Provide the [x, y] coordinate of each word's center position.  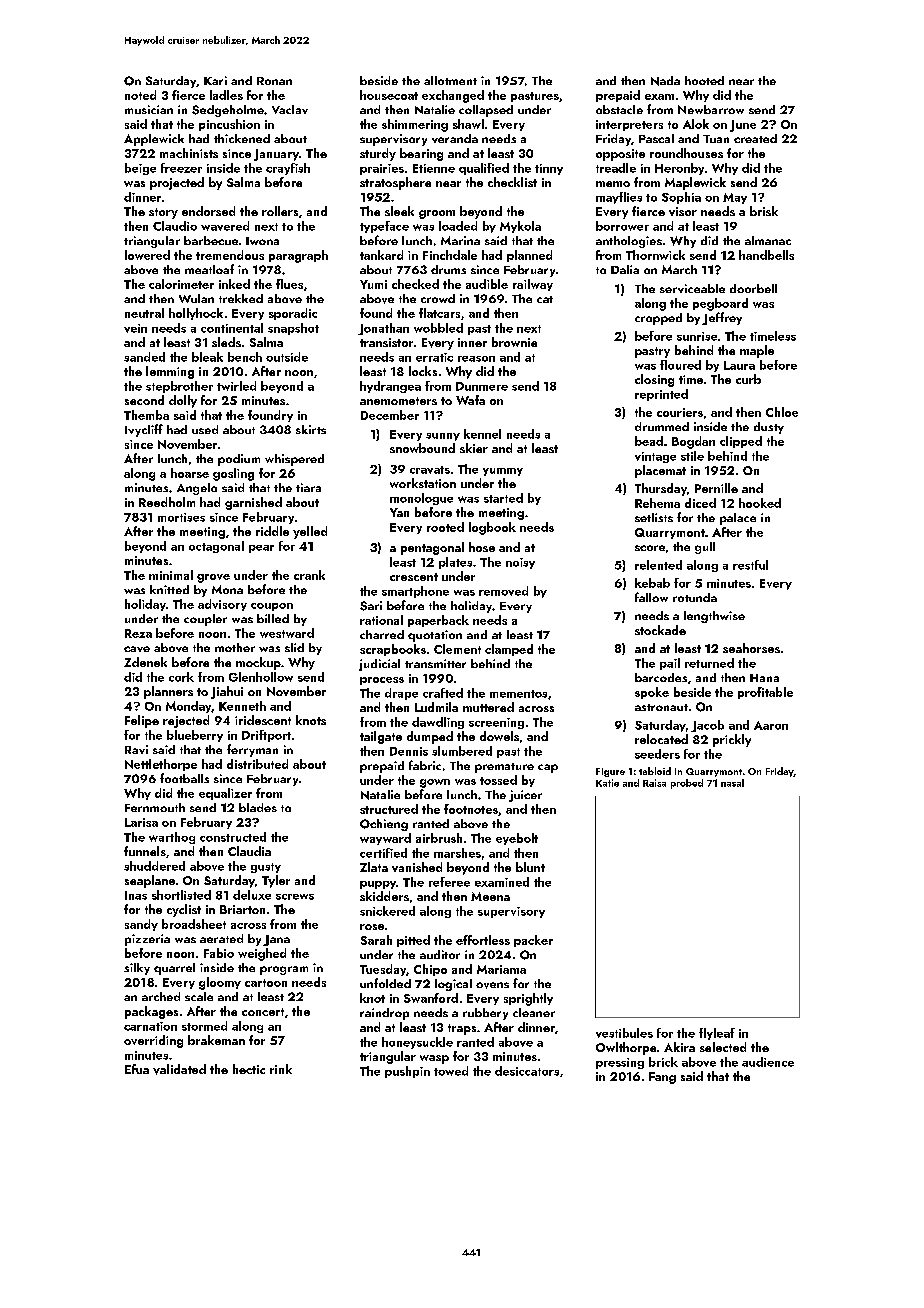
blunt [530, 867]
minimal [171, 575]
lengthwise [714, 617]
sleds [226, 342]
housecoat [389, 95]
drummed [662, 426]
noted [140, 95]
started [503, 498]
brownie [514, 342]
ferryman [252, 750]
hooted [704, 80]
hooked [760, 503]
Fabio [219, 953]
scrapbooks [393, 650]
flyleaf [717, 1034]
